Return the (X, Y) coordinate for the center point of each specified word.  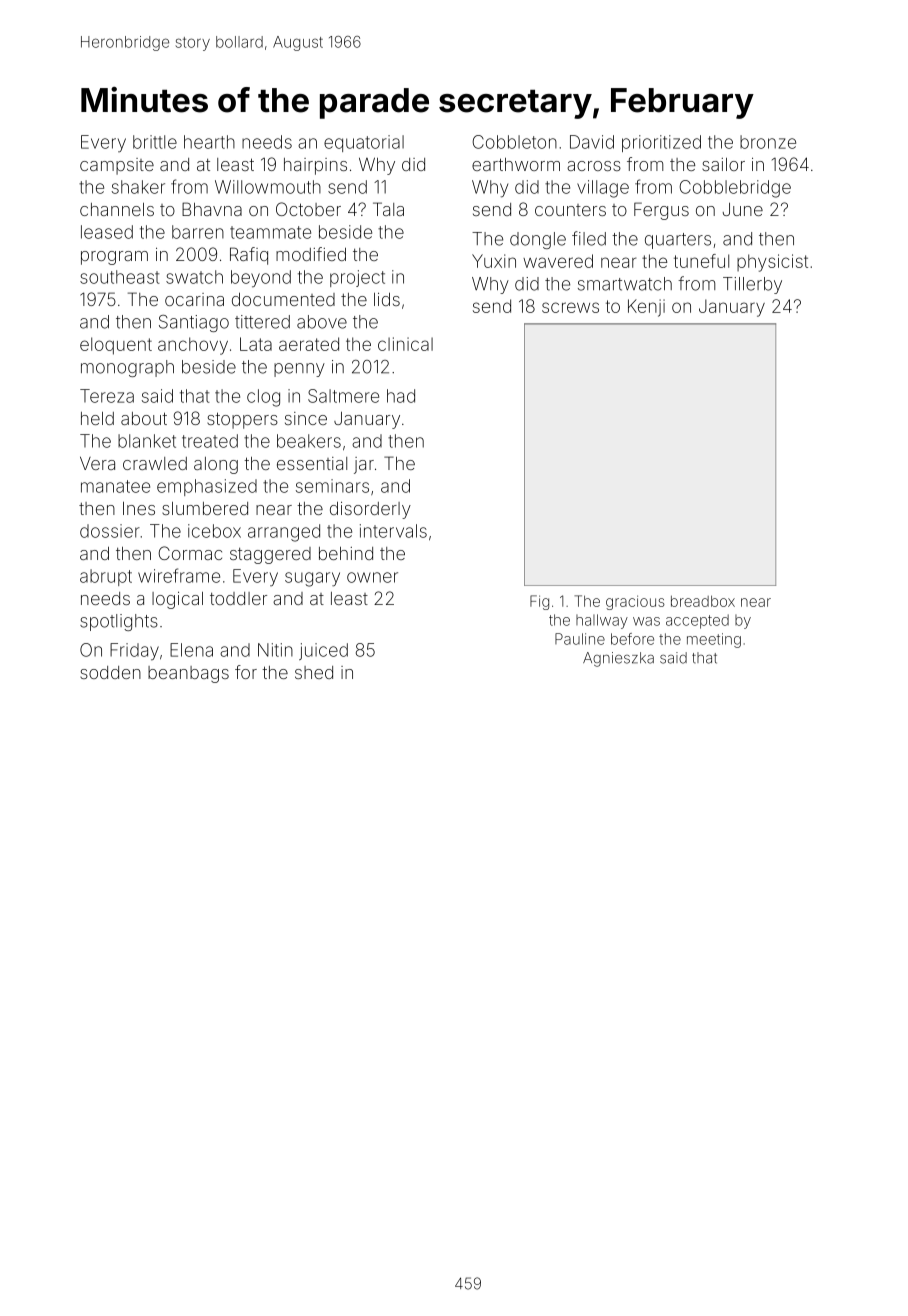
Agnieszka (618, 659)
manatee (115, 486)
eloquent (116, 346)
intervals (393, 531)
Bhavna (212, 209)
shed (314, 672)
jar (364, 465)
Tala (388, 209)
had (401, 396)
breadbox (703, 601)
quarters (678, 241)
